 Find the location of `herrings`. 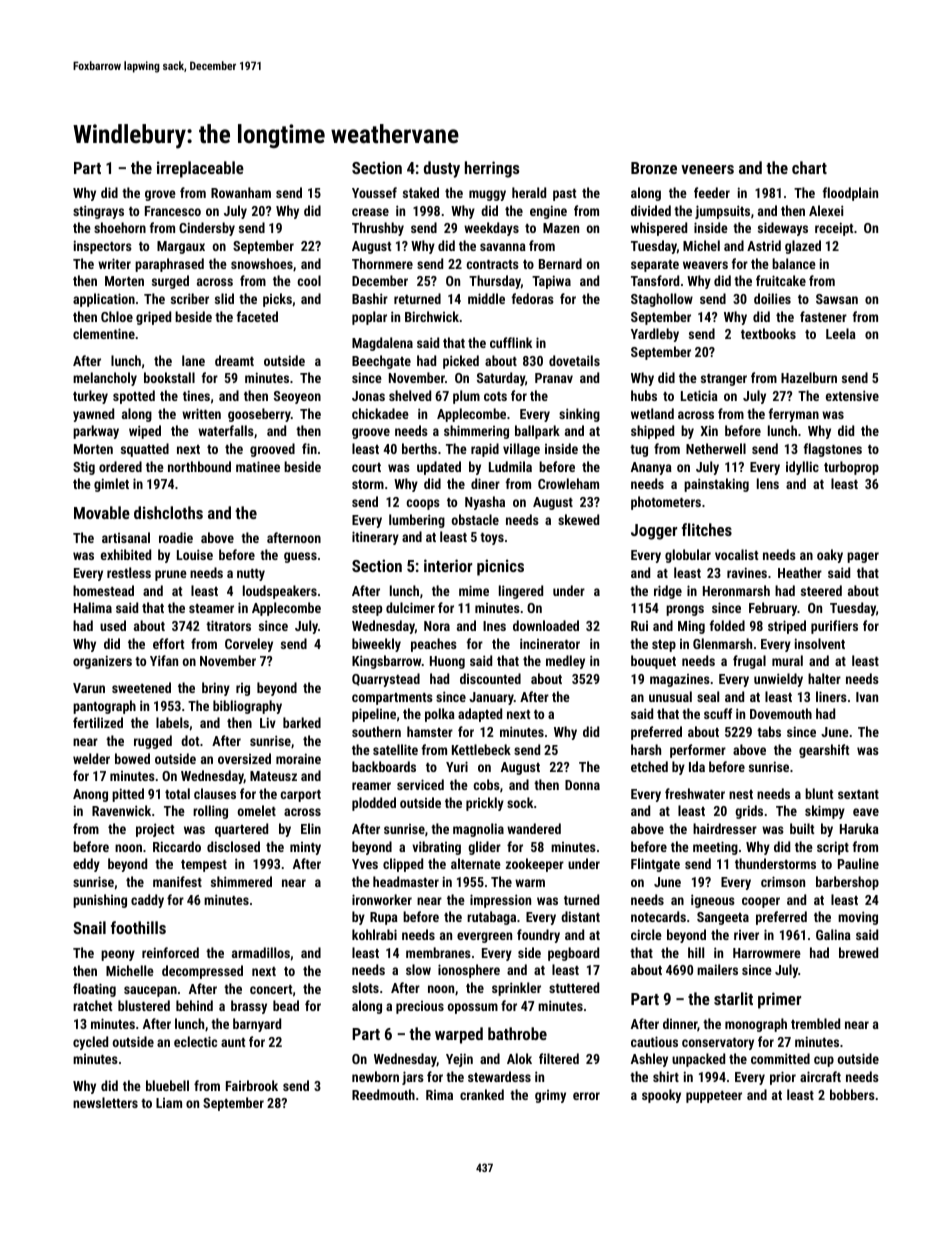

herrings is located at coordinates (492, 169).
